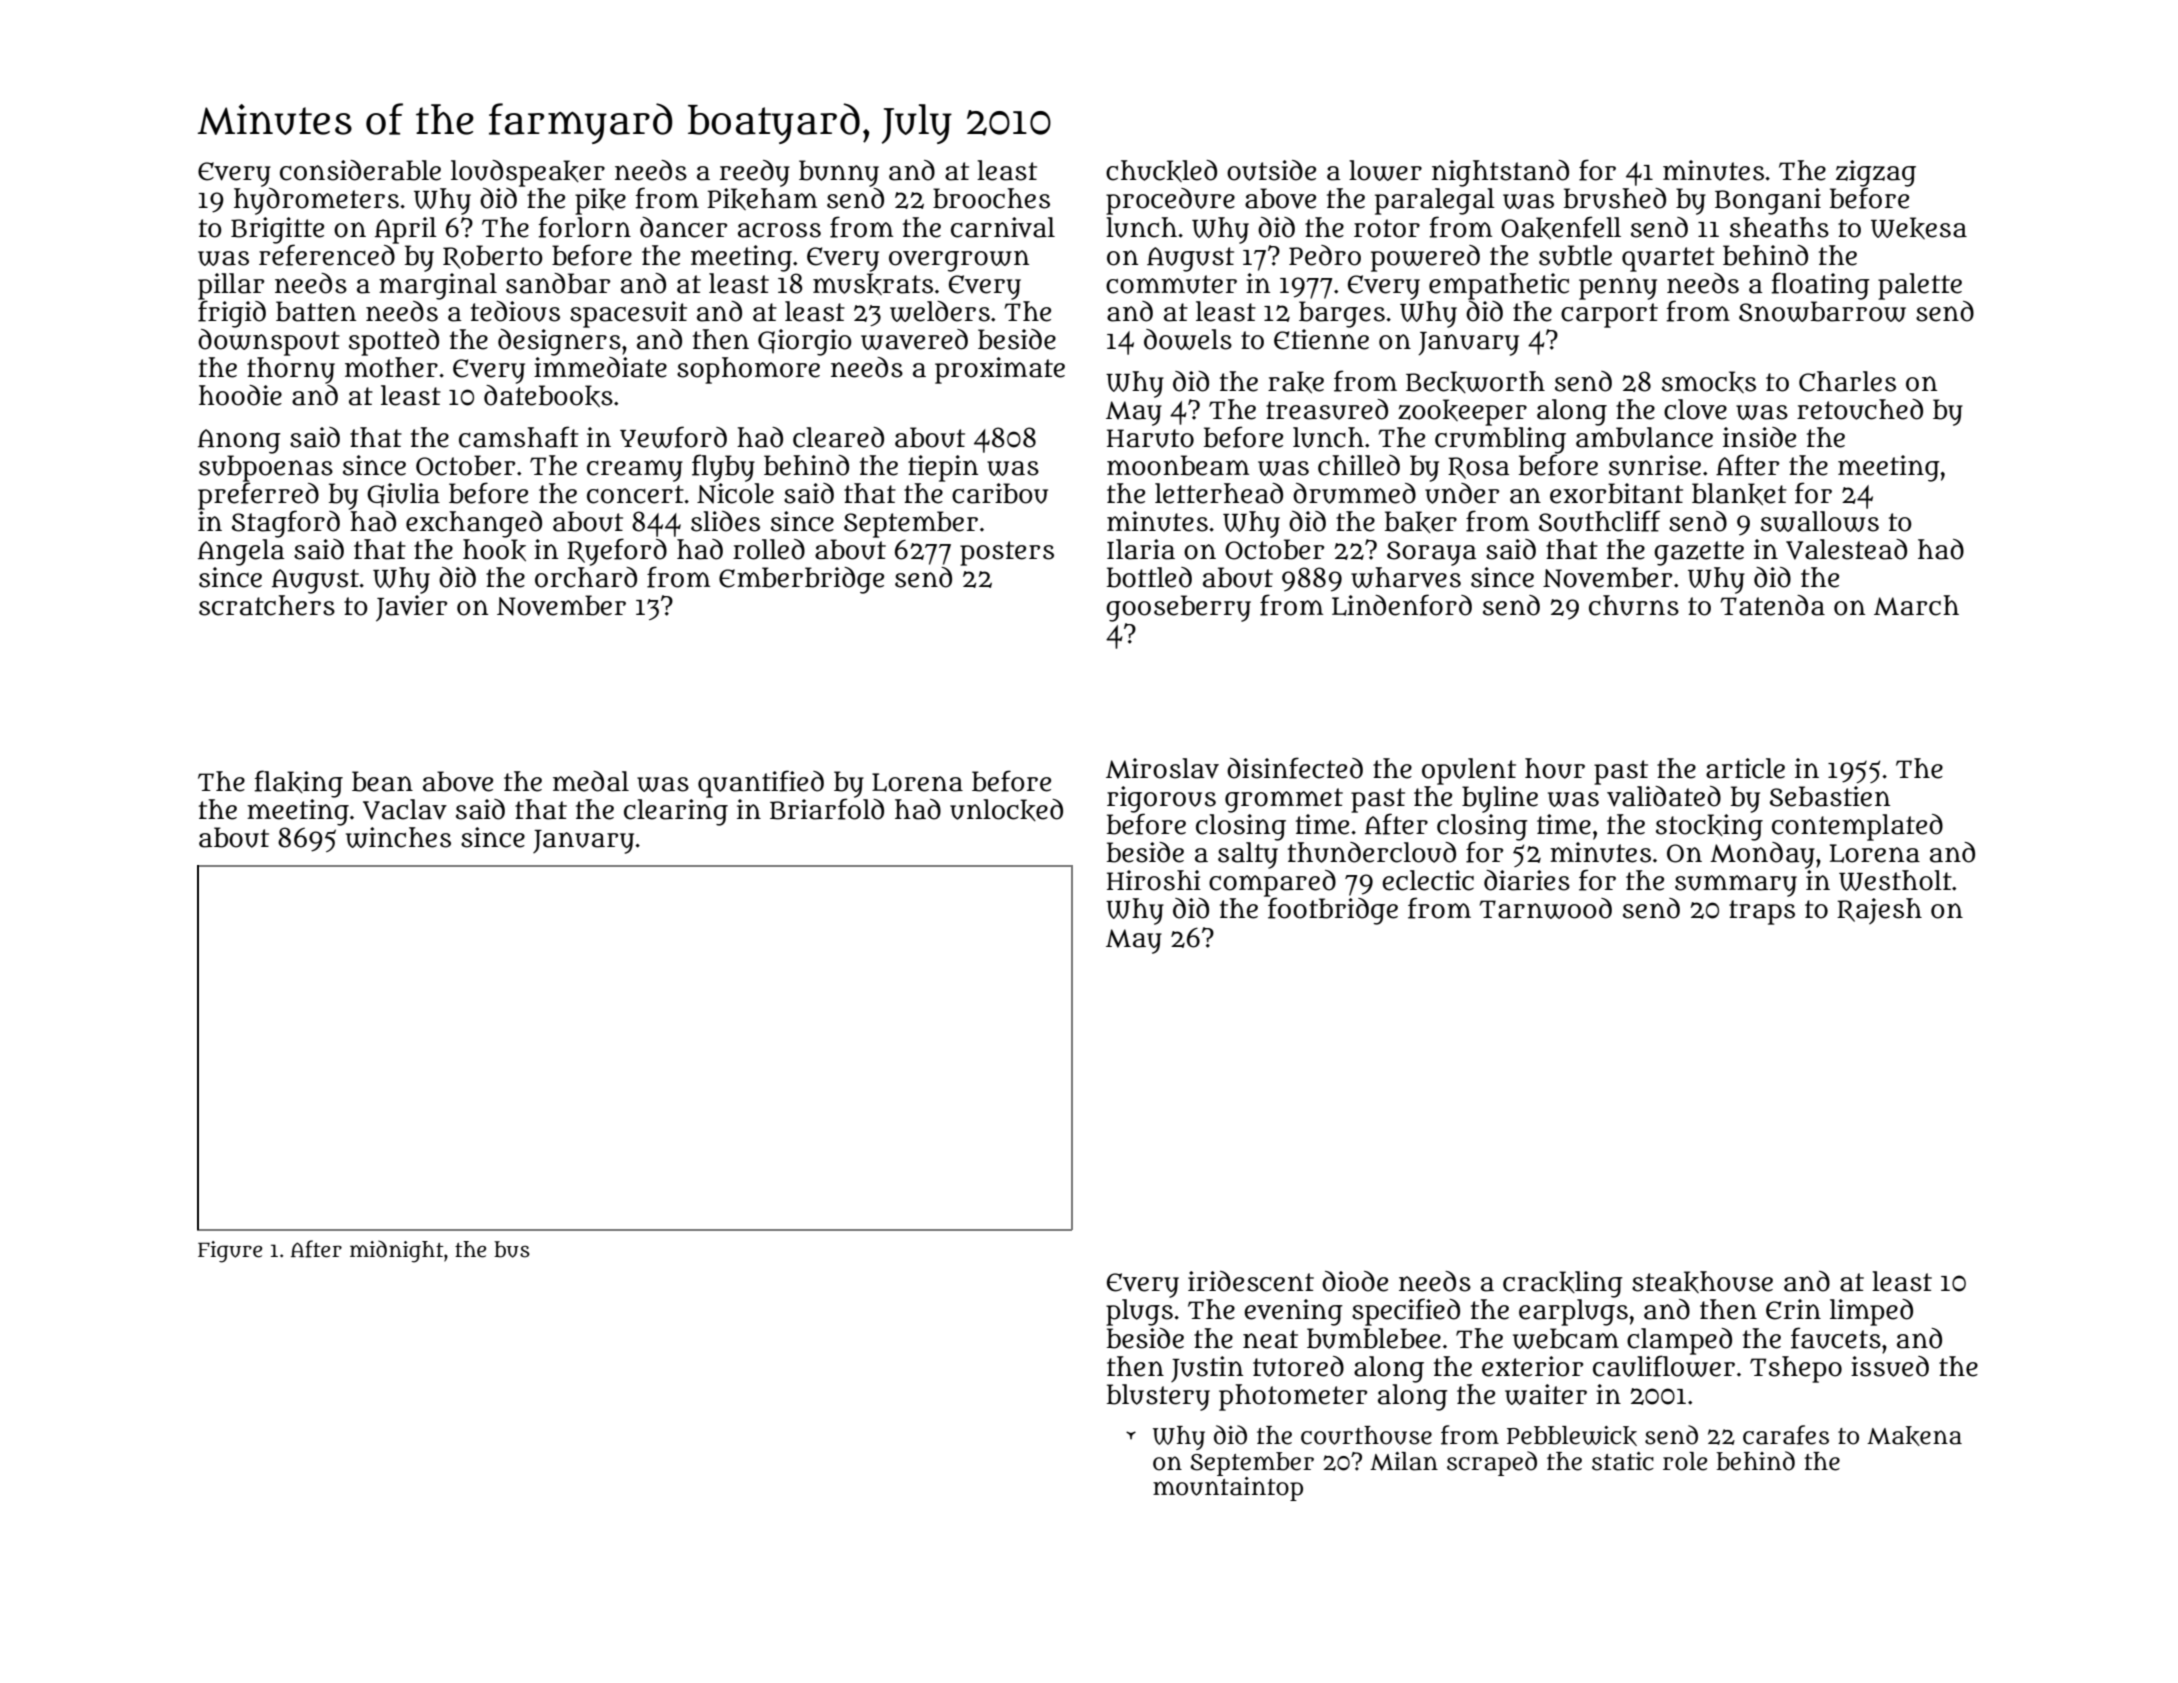 This page has height=1683, width=2178. Describe the element at coordinates (1546, 908) in the page. I see `Tarnwood` at that location.
